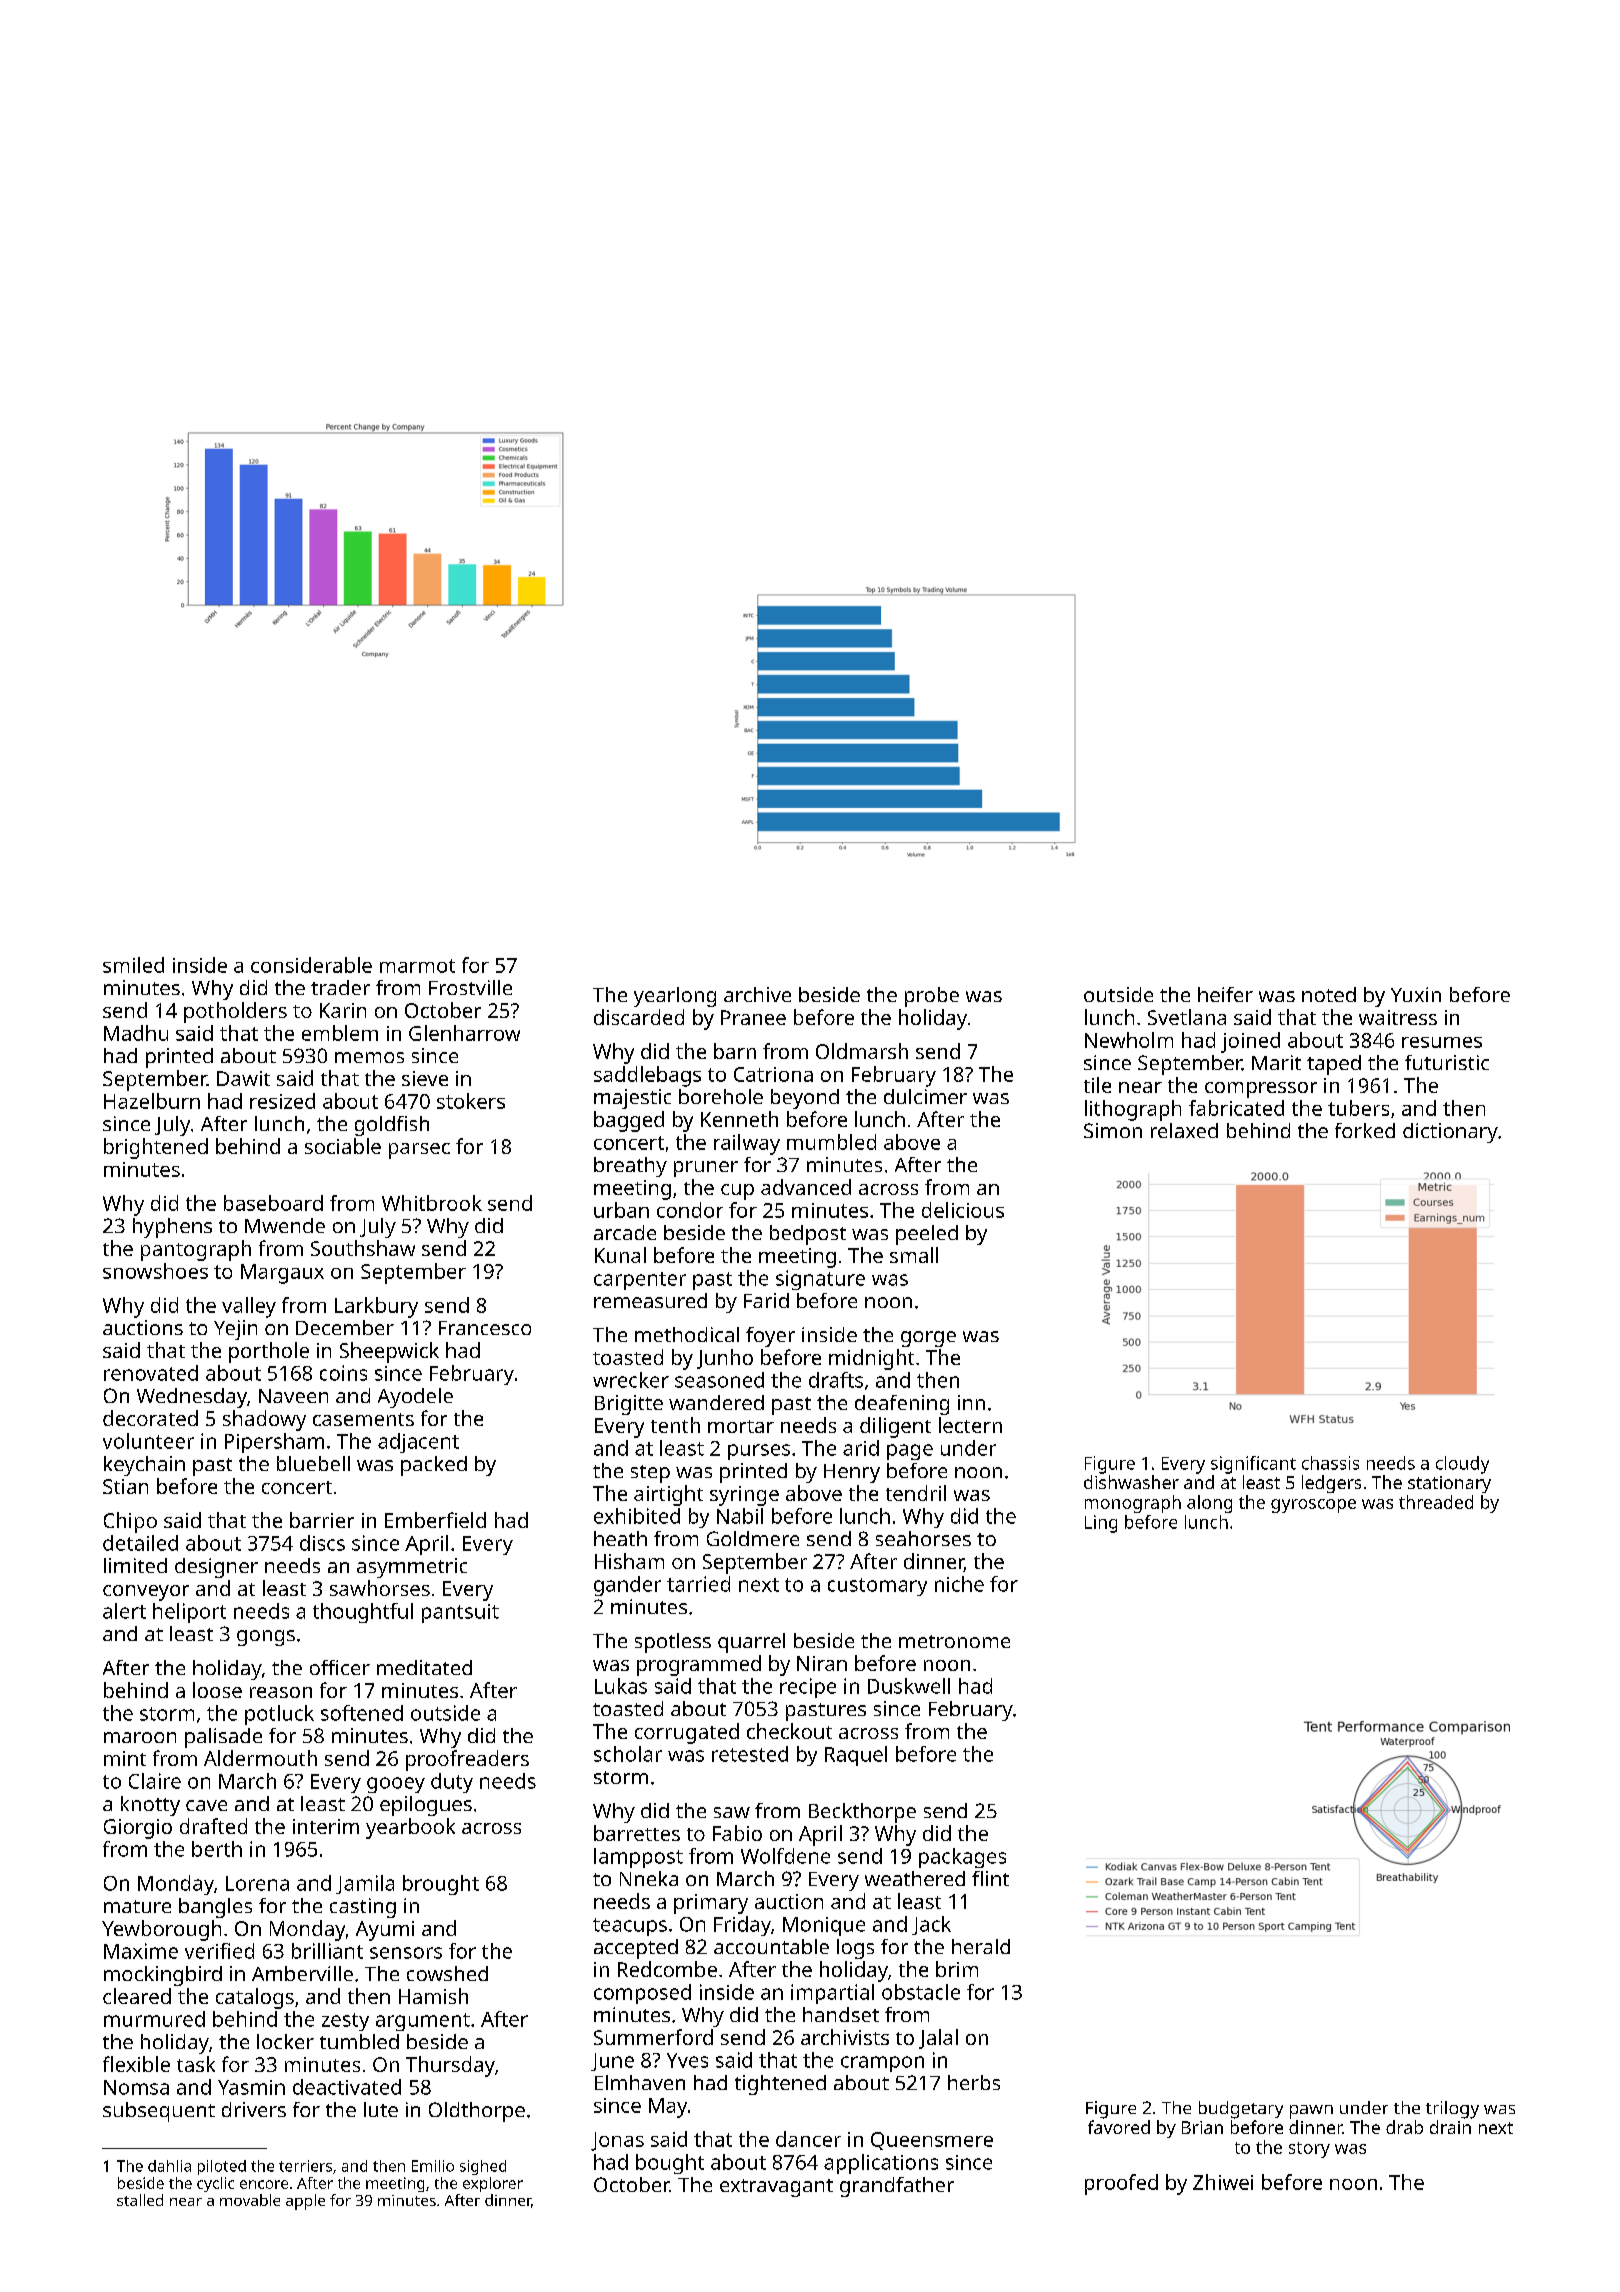 This document has height=2292, width=1620. Describe the element at coordinates (757, 994) in the document. I see `archive` at that location.
